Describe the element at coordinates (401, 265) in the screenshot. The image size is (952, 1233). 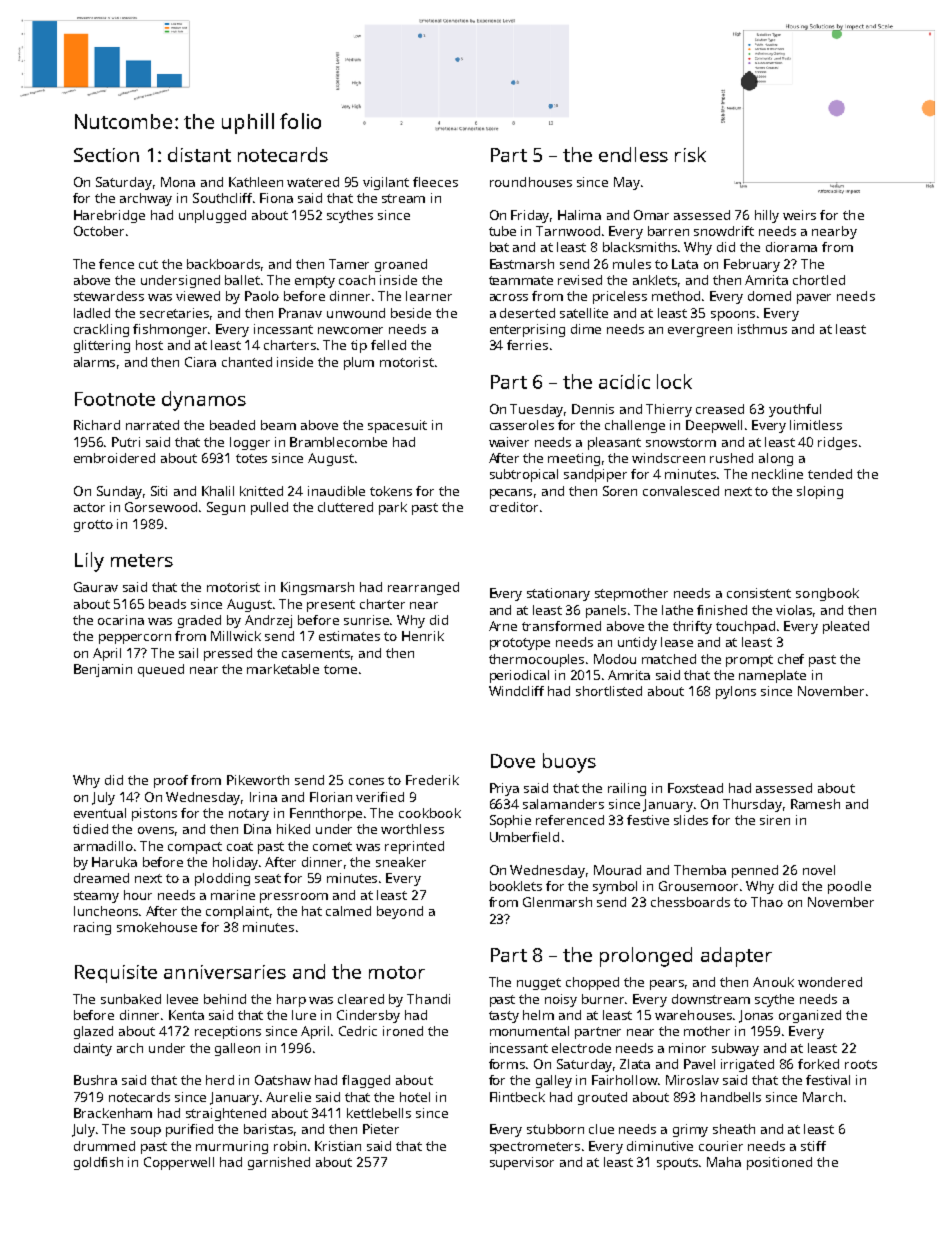
I see `groaned` at that location.
